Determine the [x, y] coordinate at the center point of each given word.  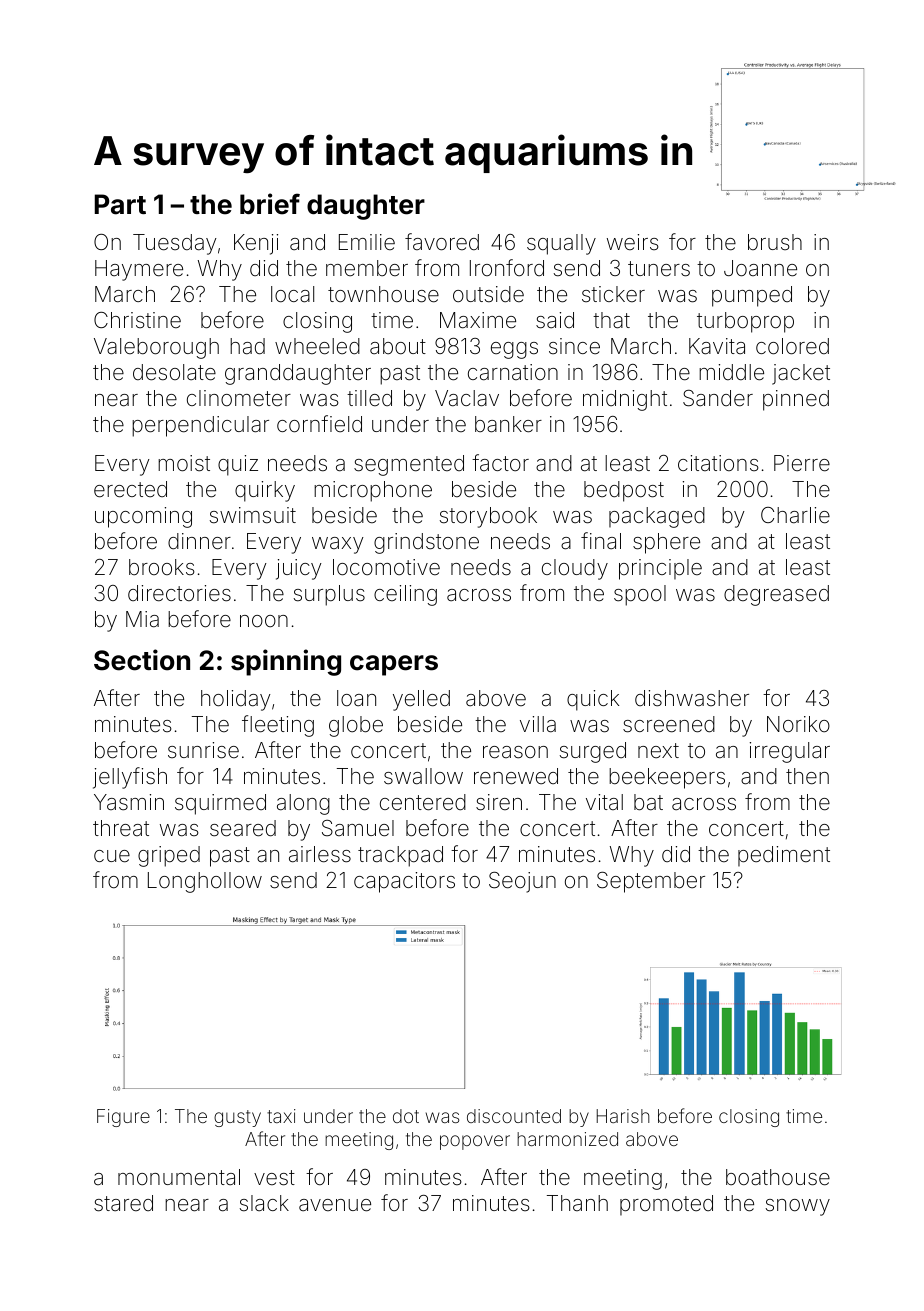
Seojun [522, 882]
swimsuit [253, 515]
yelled [421, 700]
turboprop [745, 322]
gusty [237, 1118]
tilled [369, 398]
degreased [776, 595]
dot [406, 1116]
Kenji [256, 244]
